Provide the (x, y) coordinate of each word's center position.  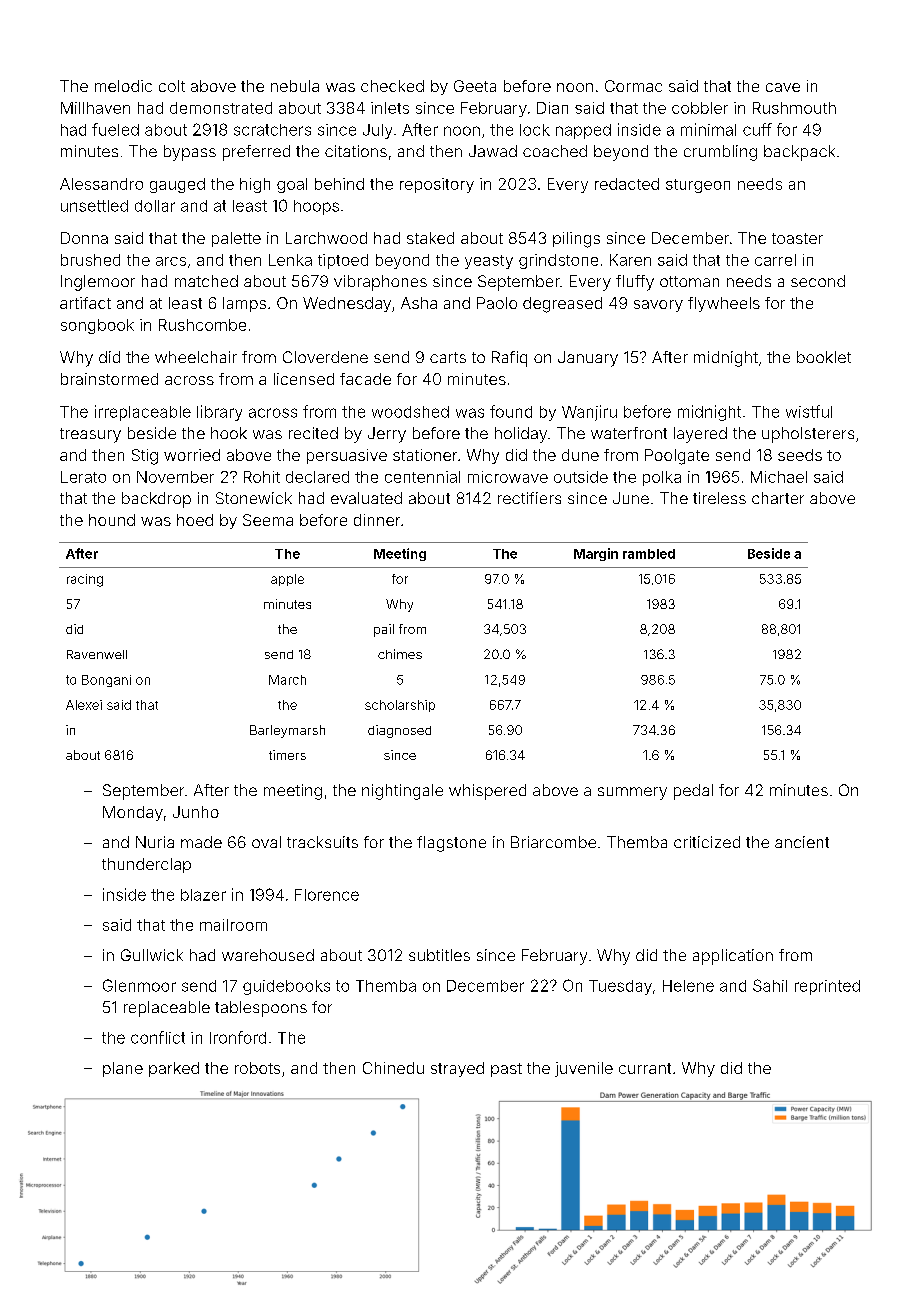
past (506, 1070)
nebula (295, 86)
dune (580, 455)
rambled (649, 554)
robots (257, 1068)
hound (112, 520)
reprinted (827, 987)
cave (783, 87)
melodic (123, 86)
